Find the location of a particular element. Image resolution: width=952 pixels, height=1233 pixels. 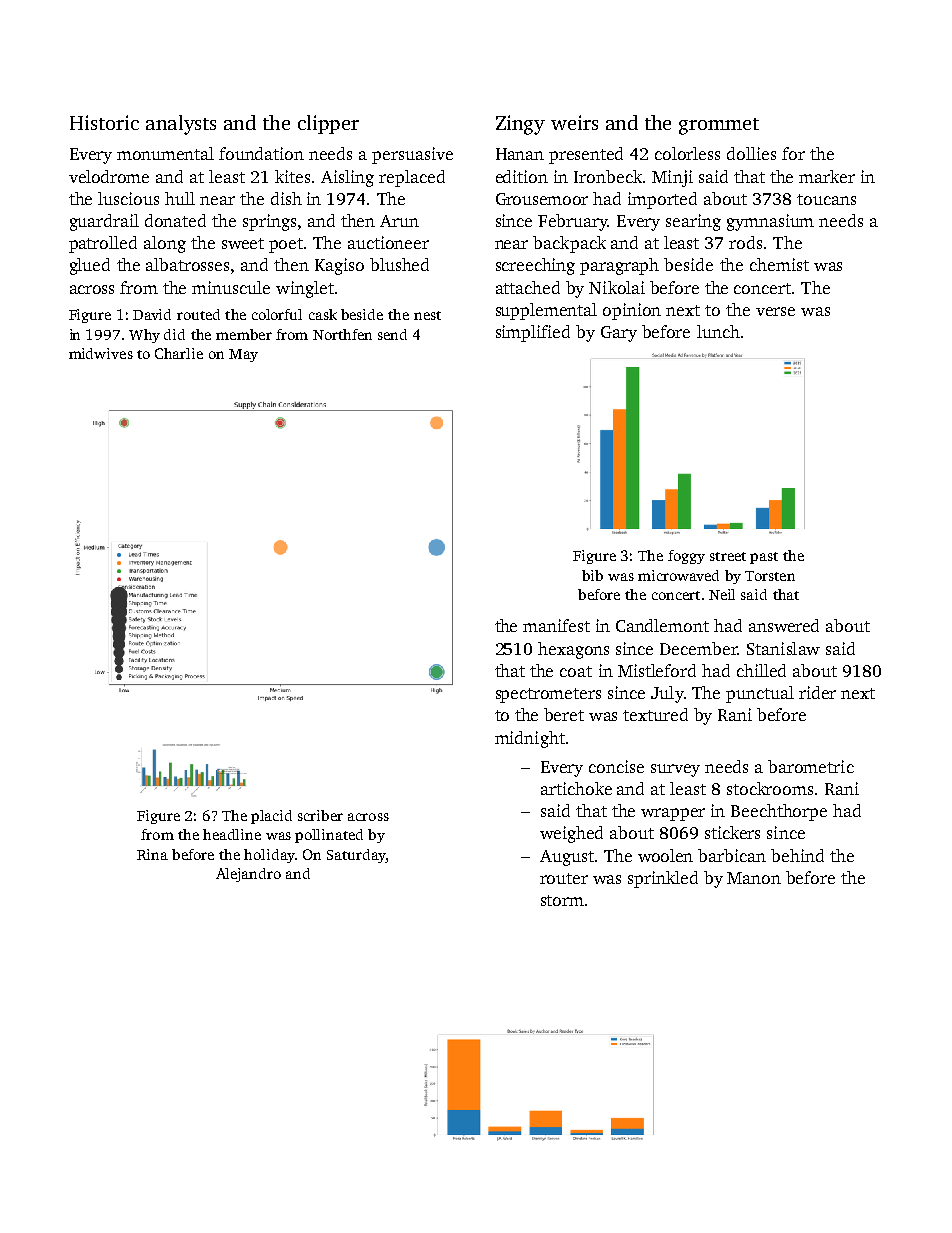

grommet is located at coordinates (719, 126).
